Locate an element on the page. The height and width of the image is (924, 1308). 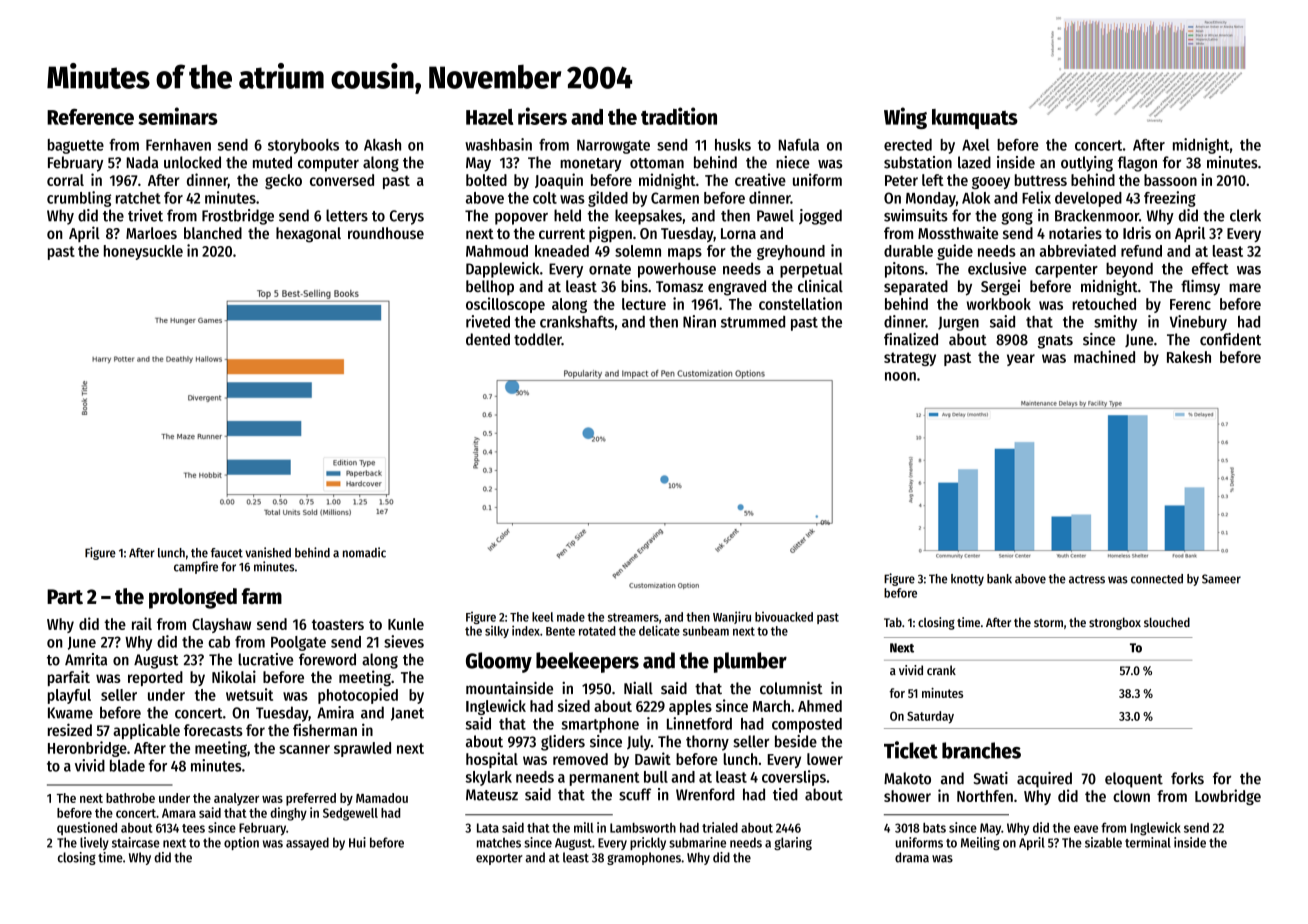
Poolgate is located at coordinates (298, 643).
